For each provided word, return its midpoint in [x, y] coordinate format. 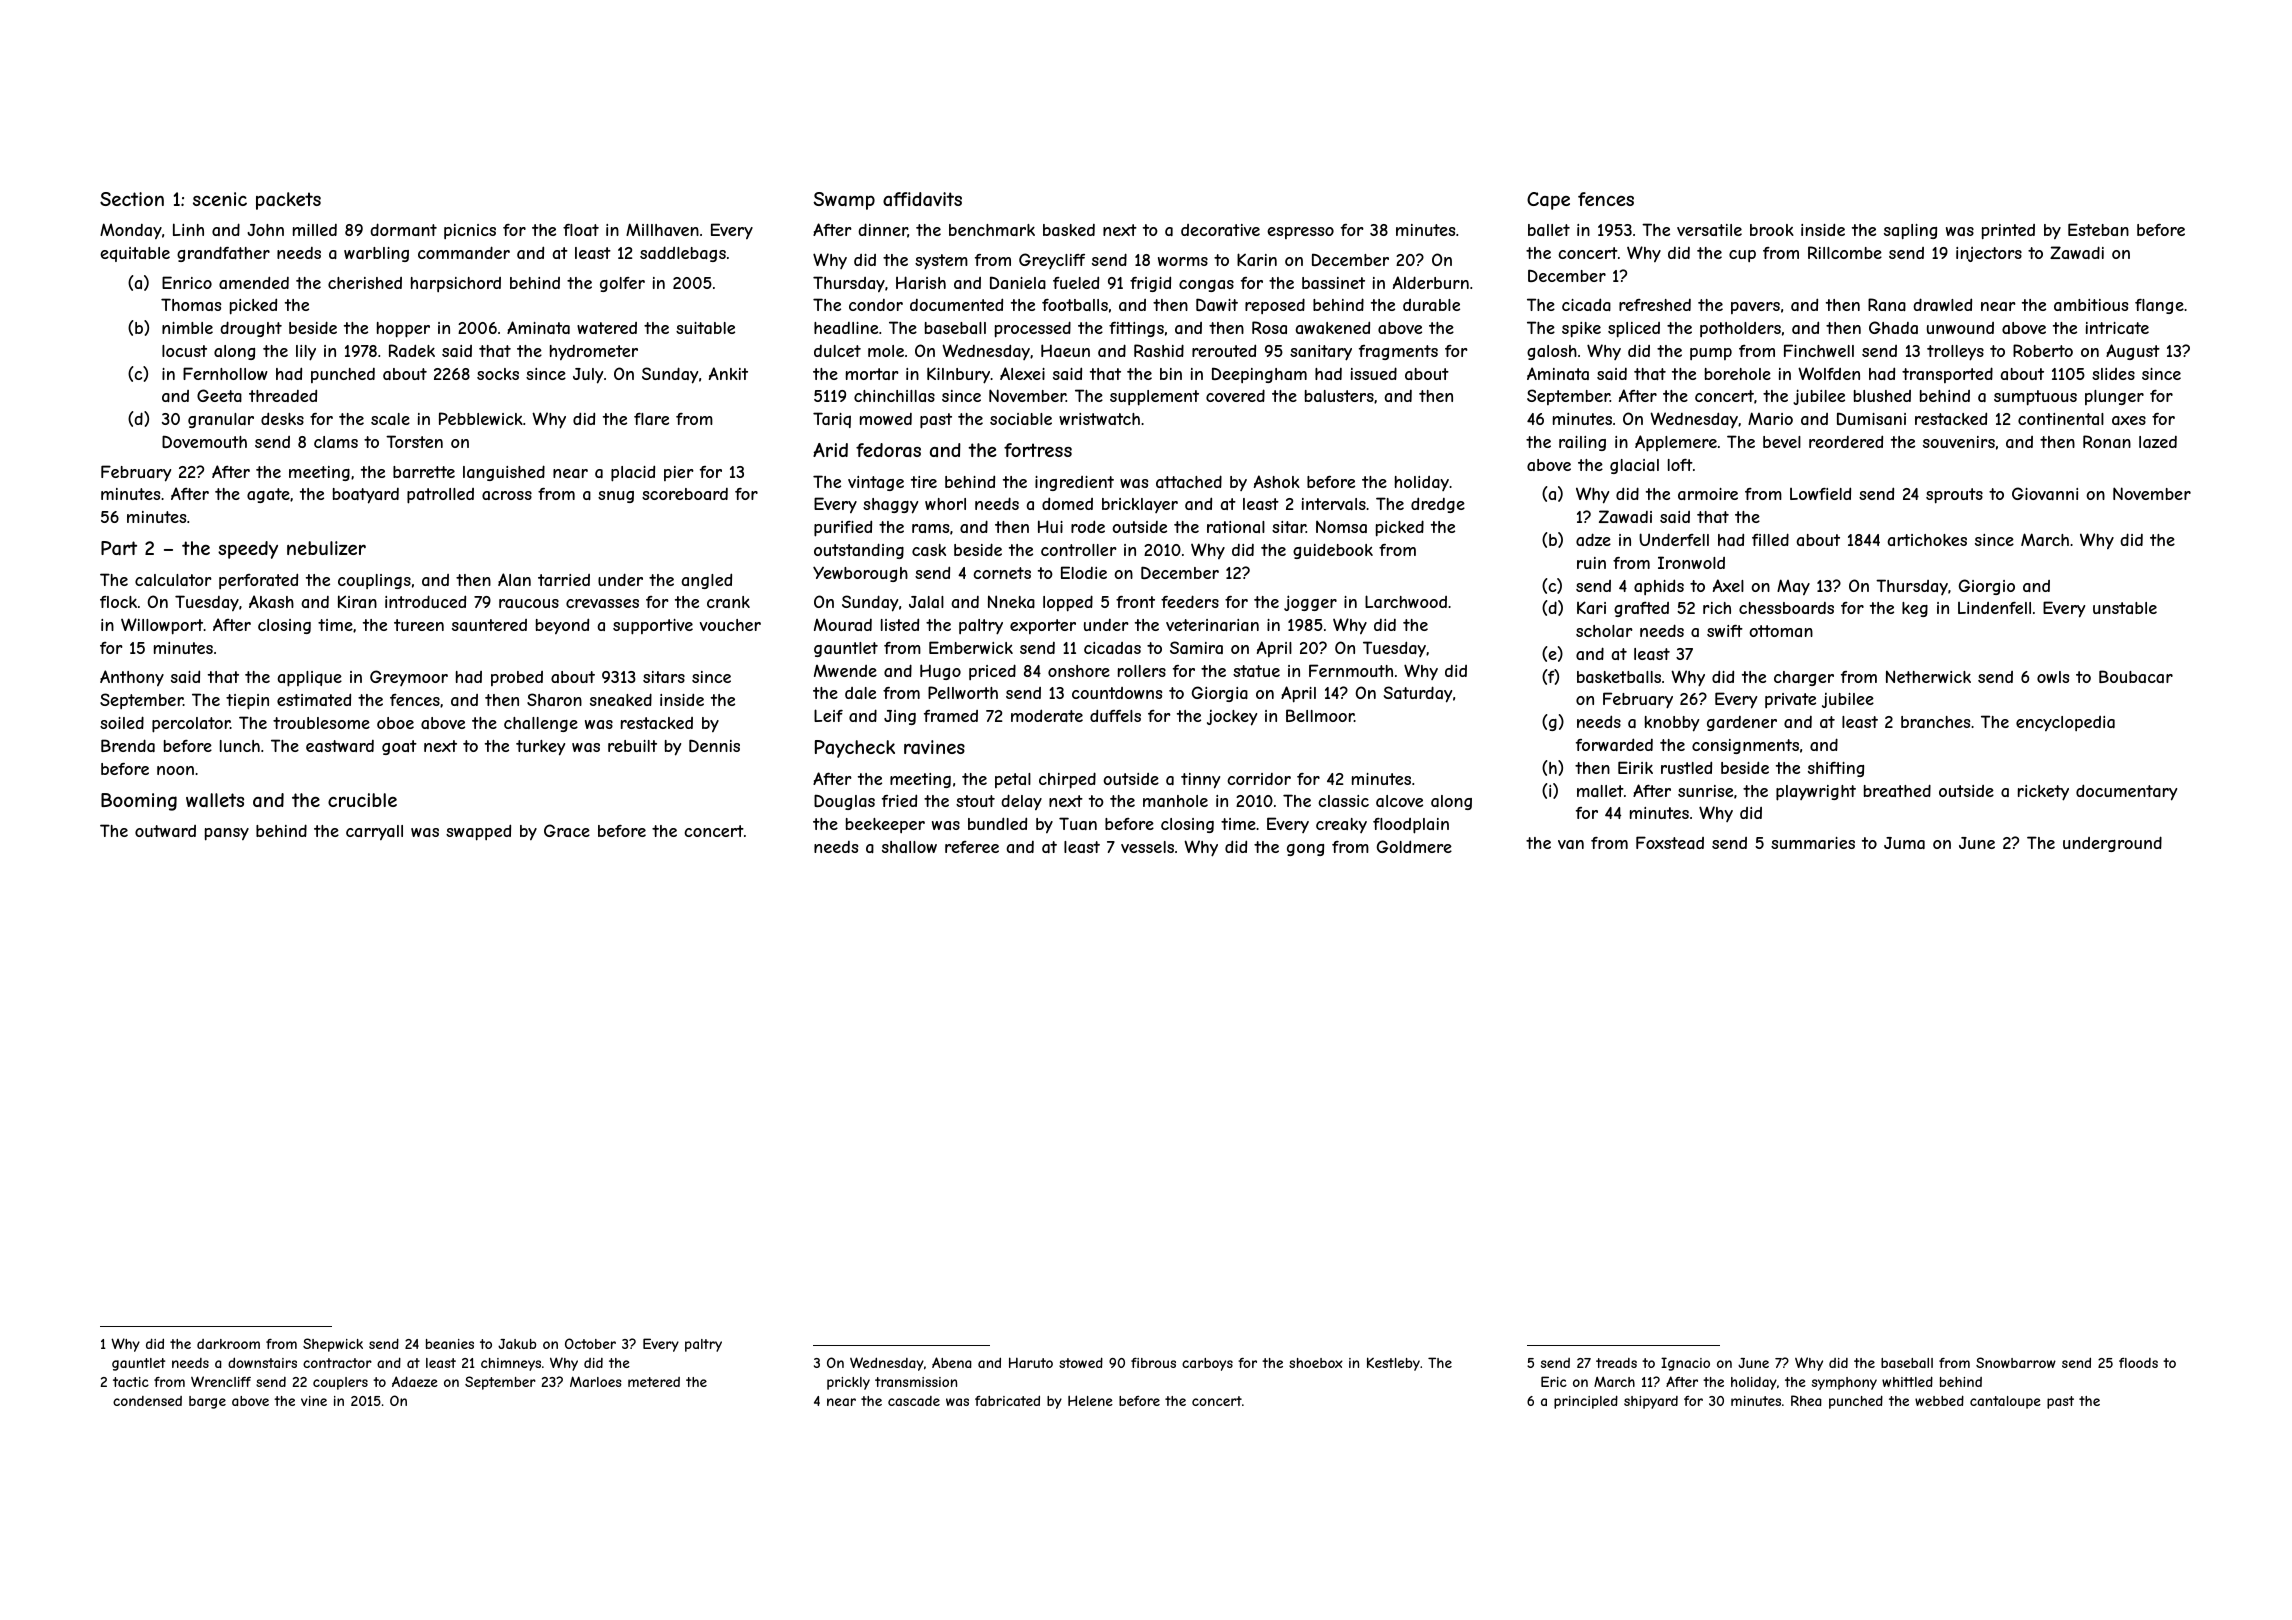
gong [1305, 850]
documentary [2126, 792]
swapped [478, 832]
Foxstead [1670, 842]
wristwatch [1099, 419]
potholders [1740, 329]
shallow [909, 847]
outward [165, 831]
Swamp [844, 201]
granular [221, 420]
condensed [147, 1401]
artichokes [1927, 540]
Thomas [191, 304]
